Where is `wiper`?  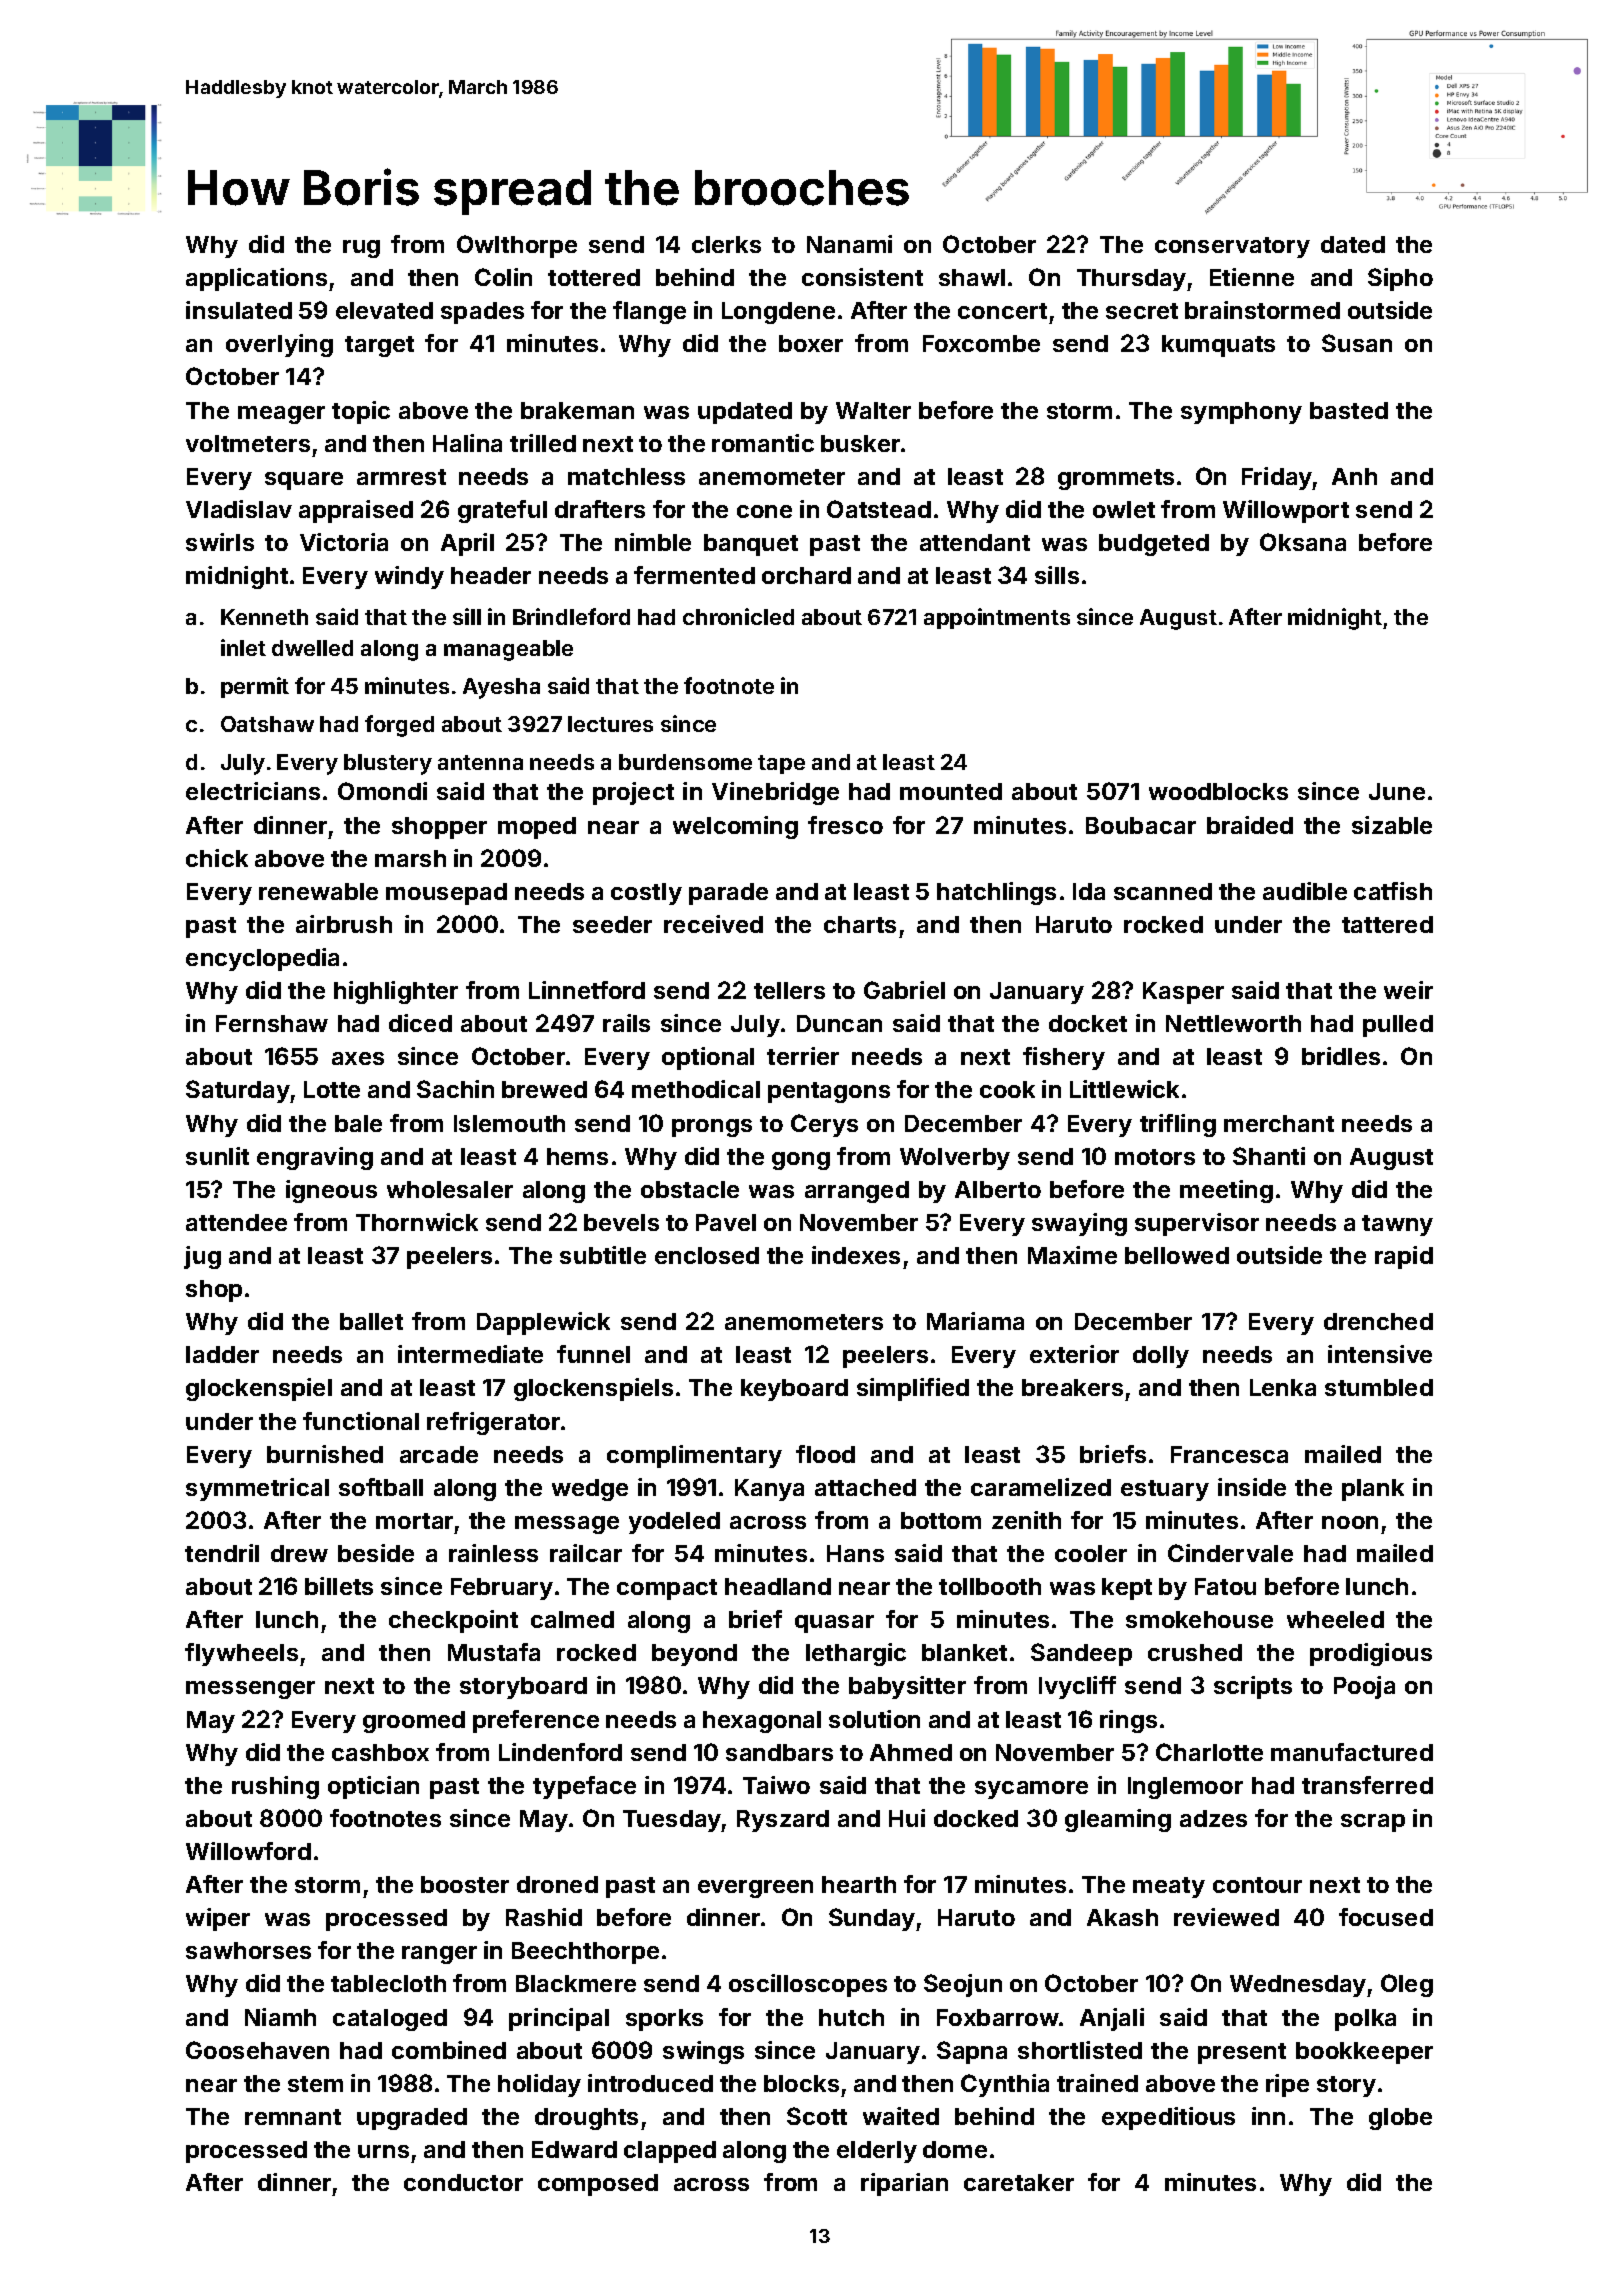
wiper is located at coordinates (218, 1919).
